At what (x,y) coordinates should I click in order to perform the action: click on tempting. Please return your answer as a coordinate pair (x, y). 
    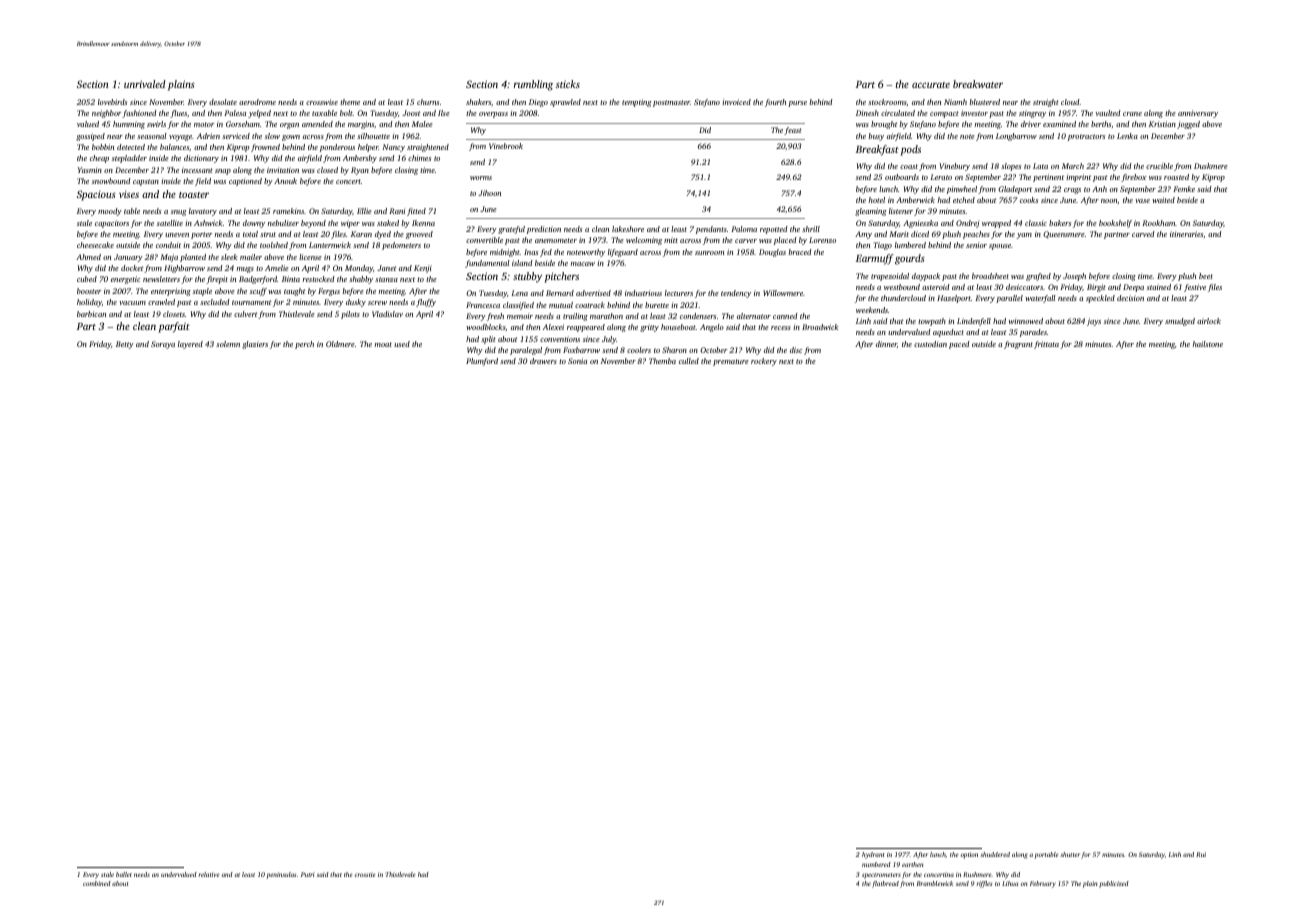
    Looking at the image, I should click on (636, 103).
